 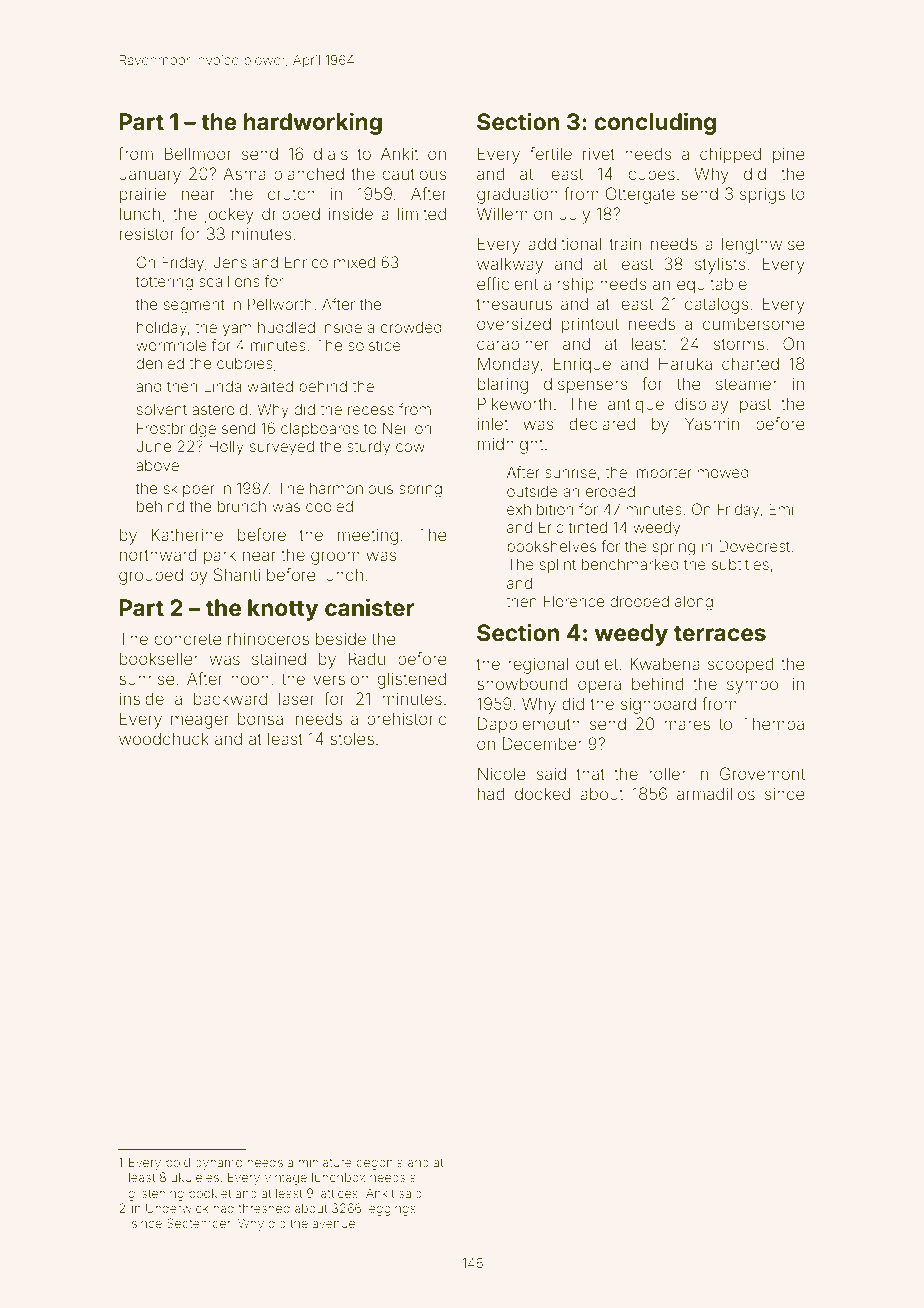 I want to click on drooped, so click(x=639, y=603).
